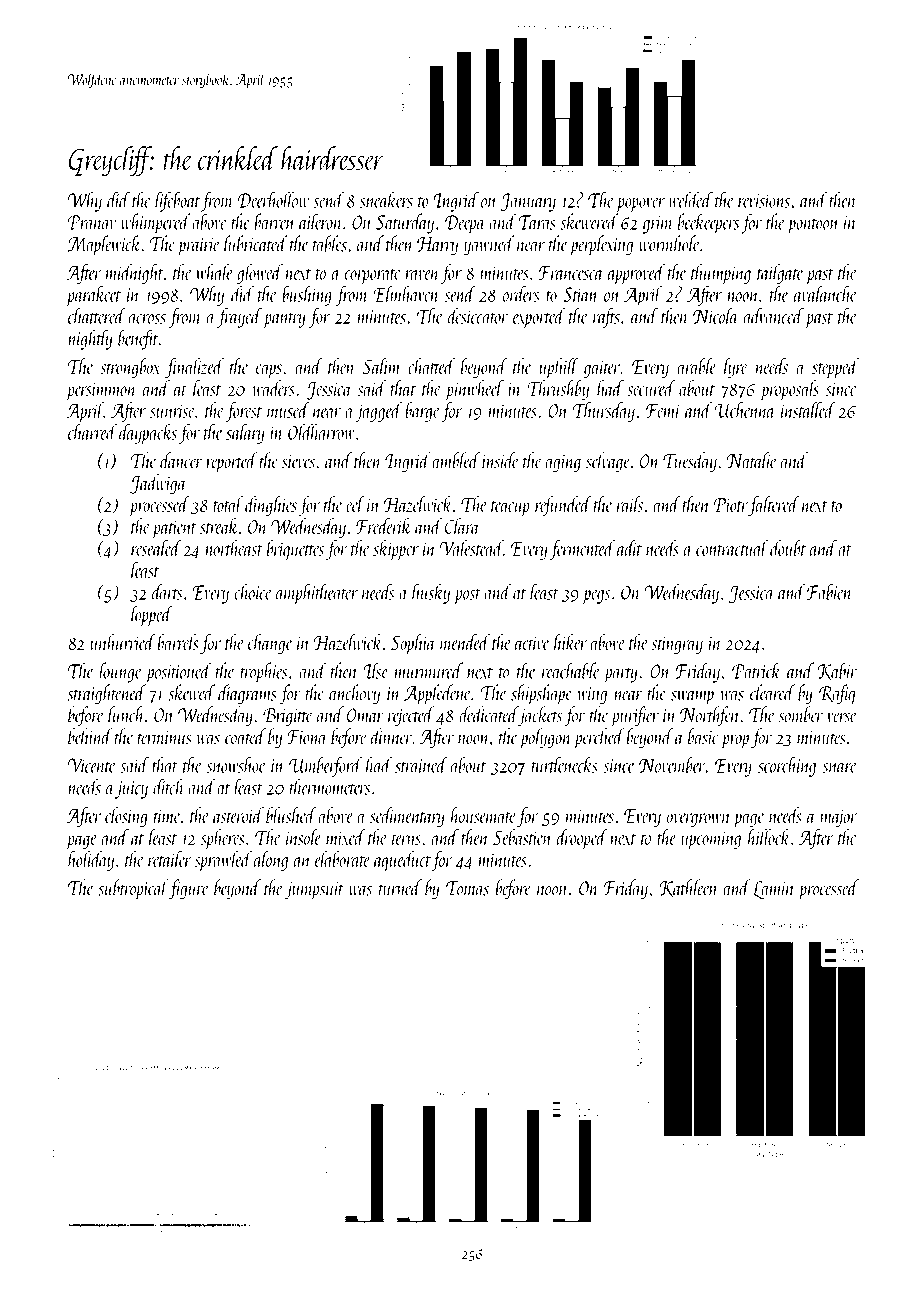 This image has height=1311, width=924. What do you see at coordinates (253, 591) in the image?
I see `choice` at bounding box center [253, 591].
